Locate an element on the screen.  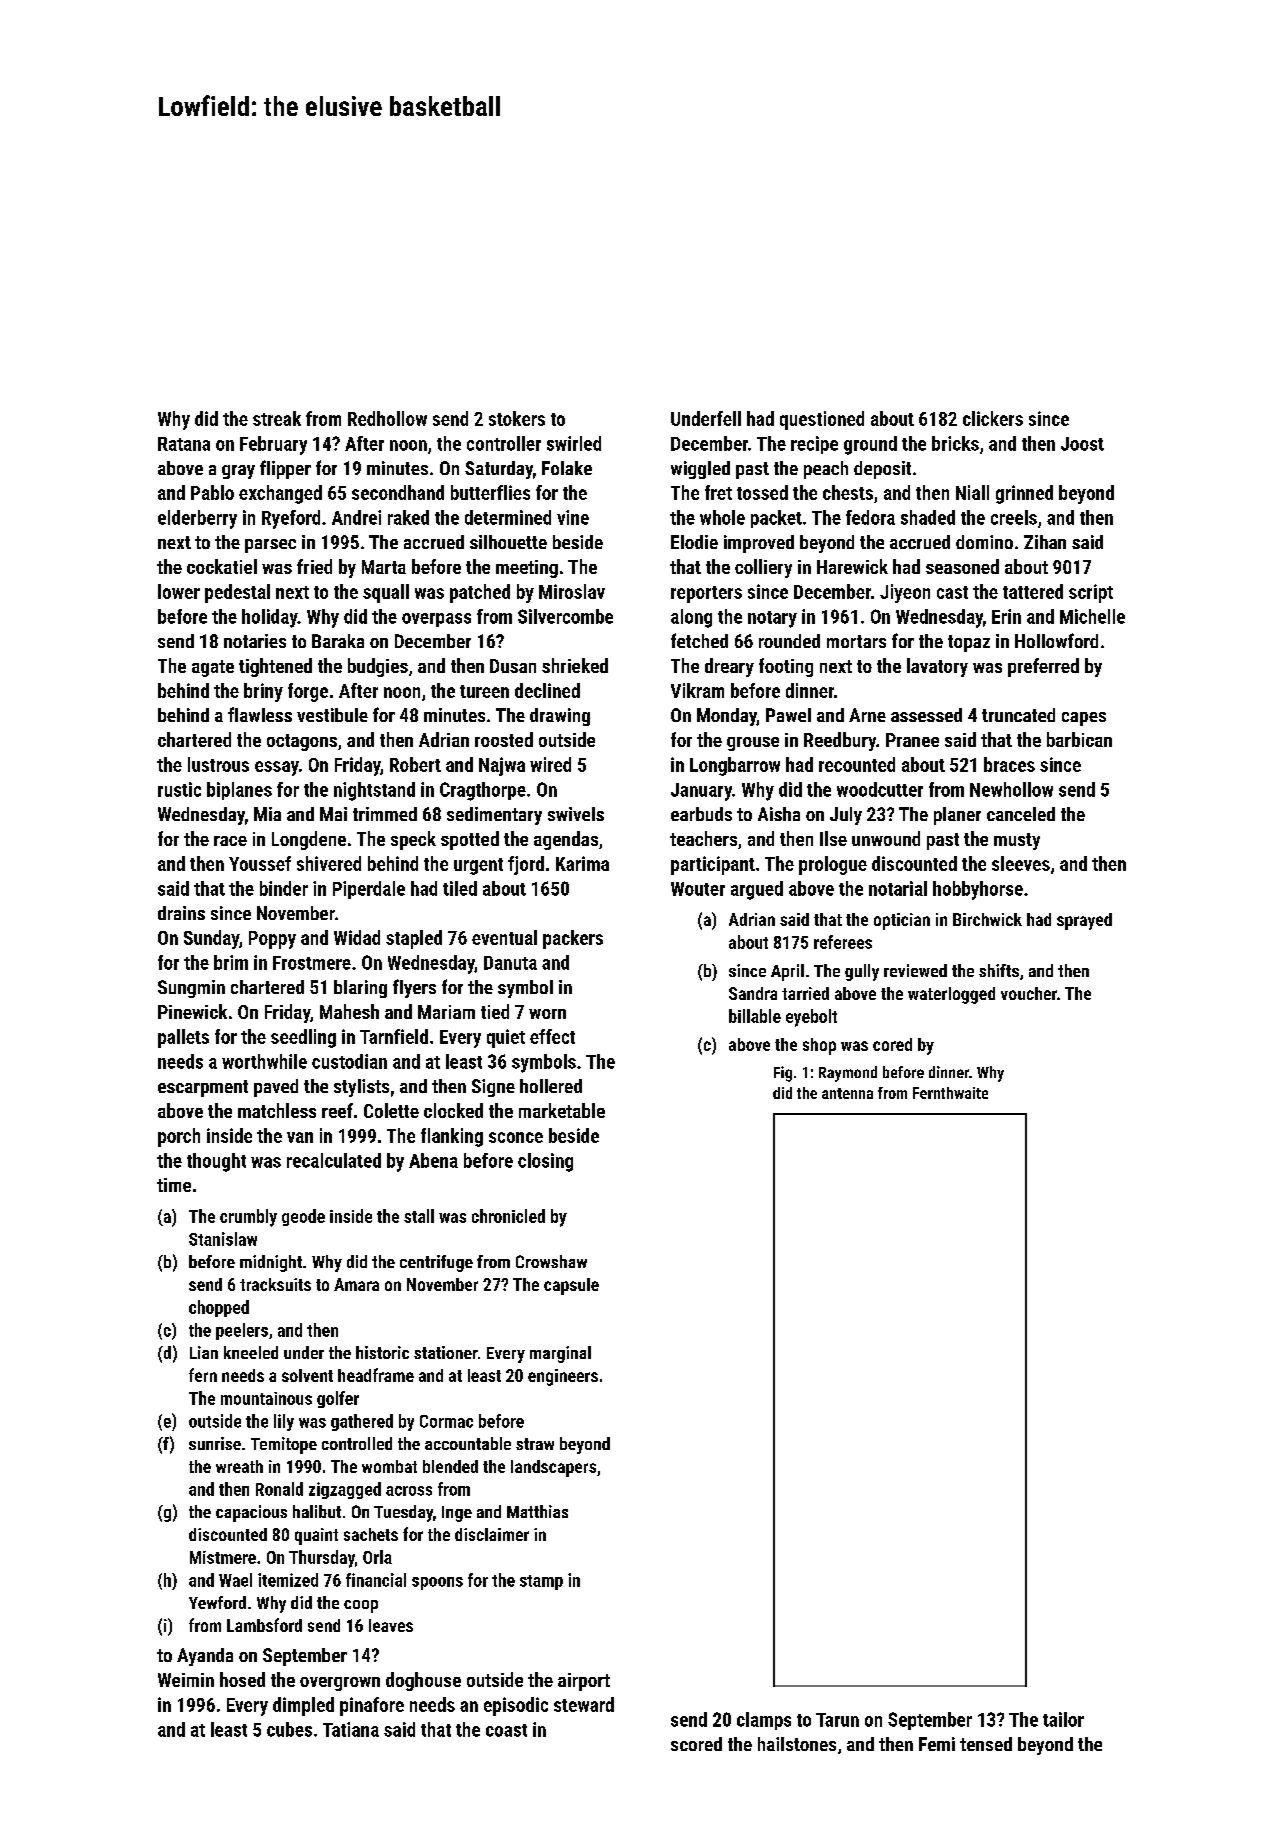
Raymond is located at coordinates (848, 1074).
